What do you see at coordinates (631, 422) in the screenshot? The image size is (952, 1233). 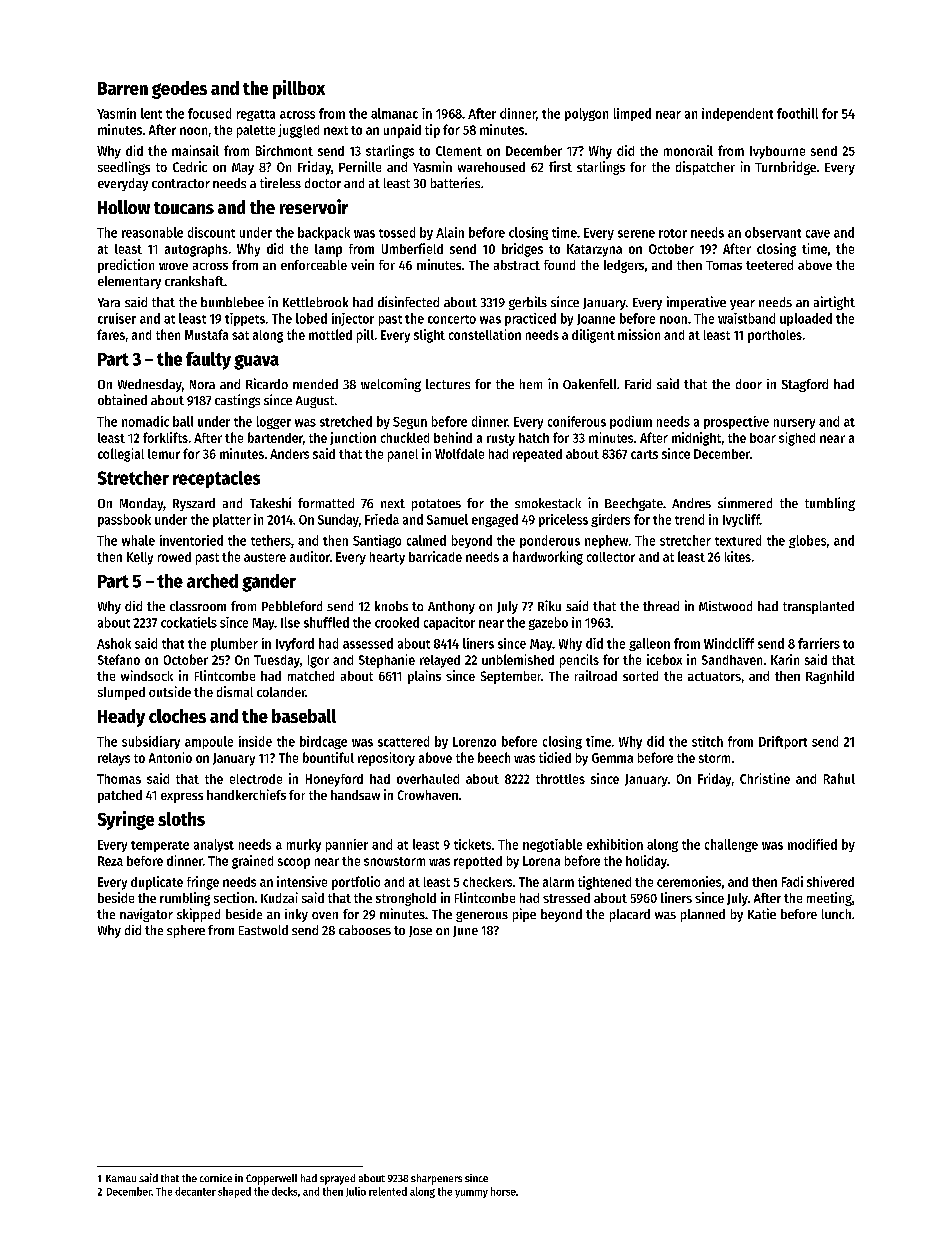 I see `podium` at bounding box center [631, 422].
